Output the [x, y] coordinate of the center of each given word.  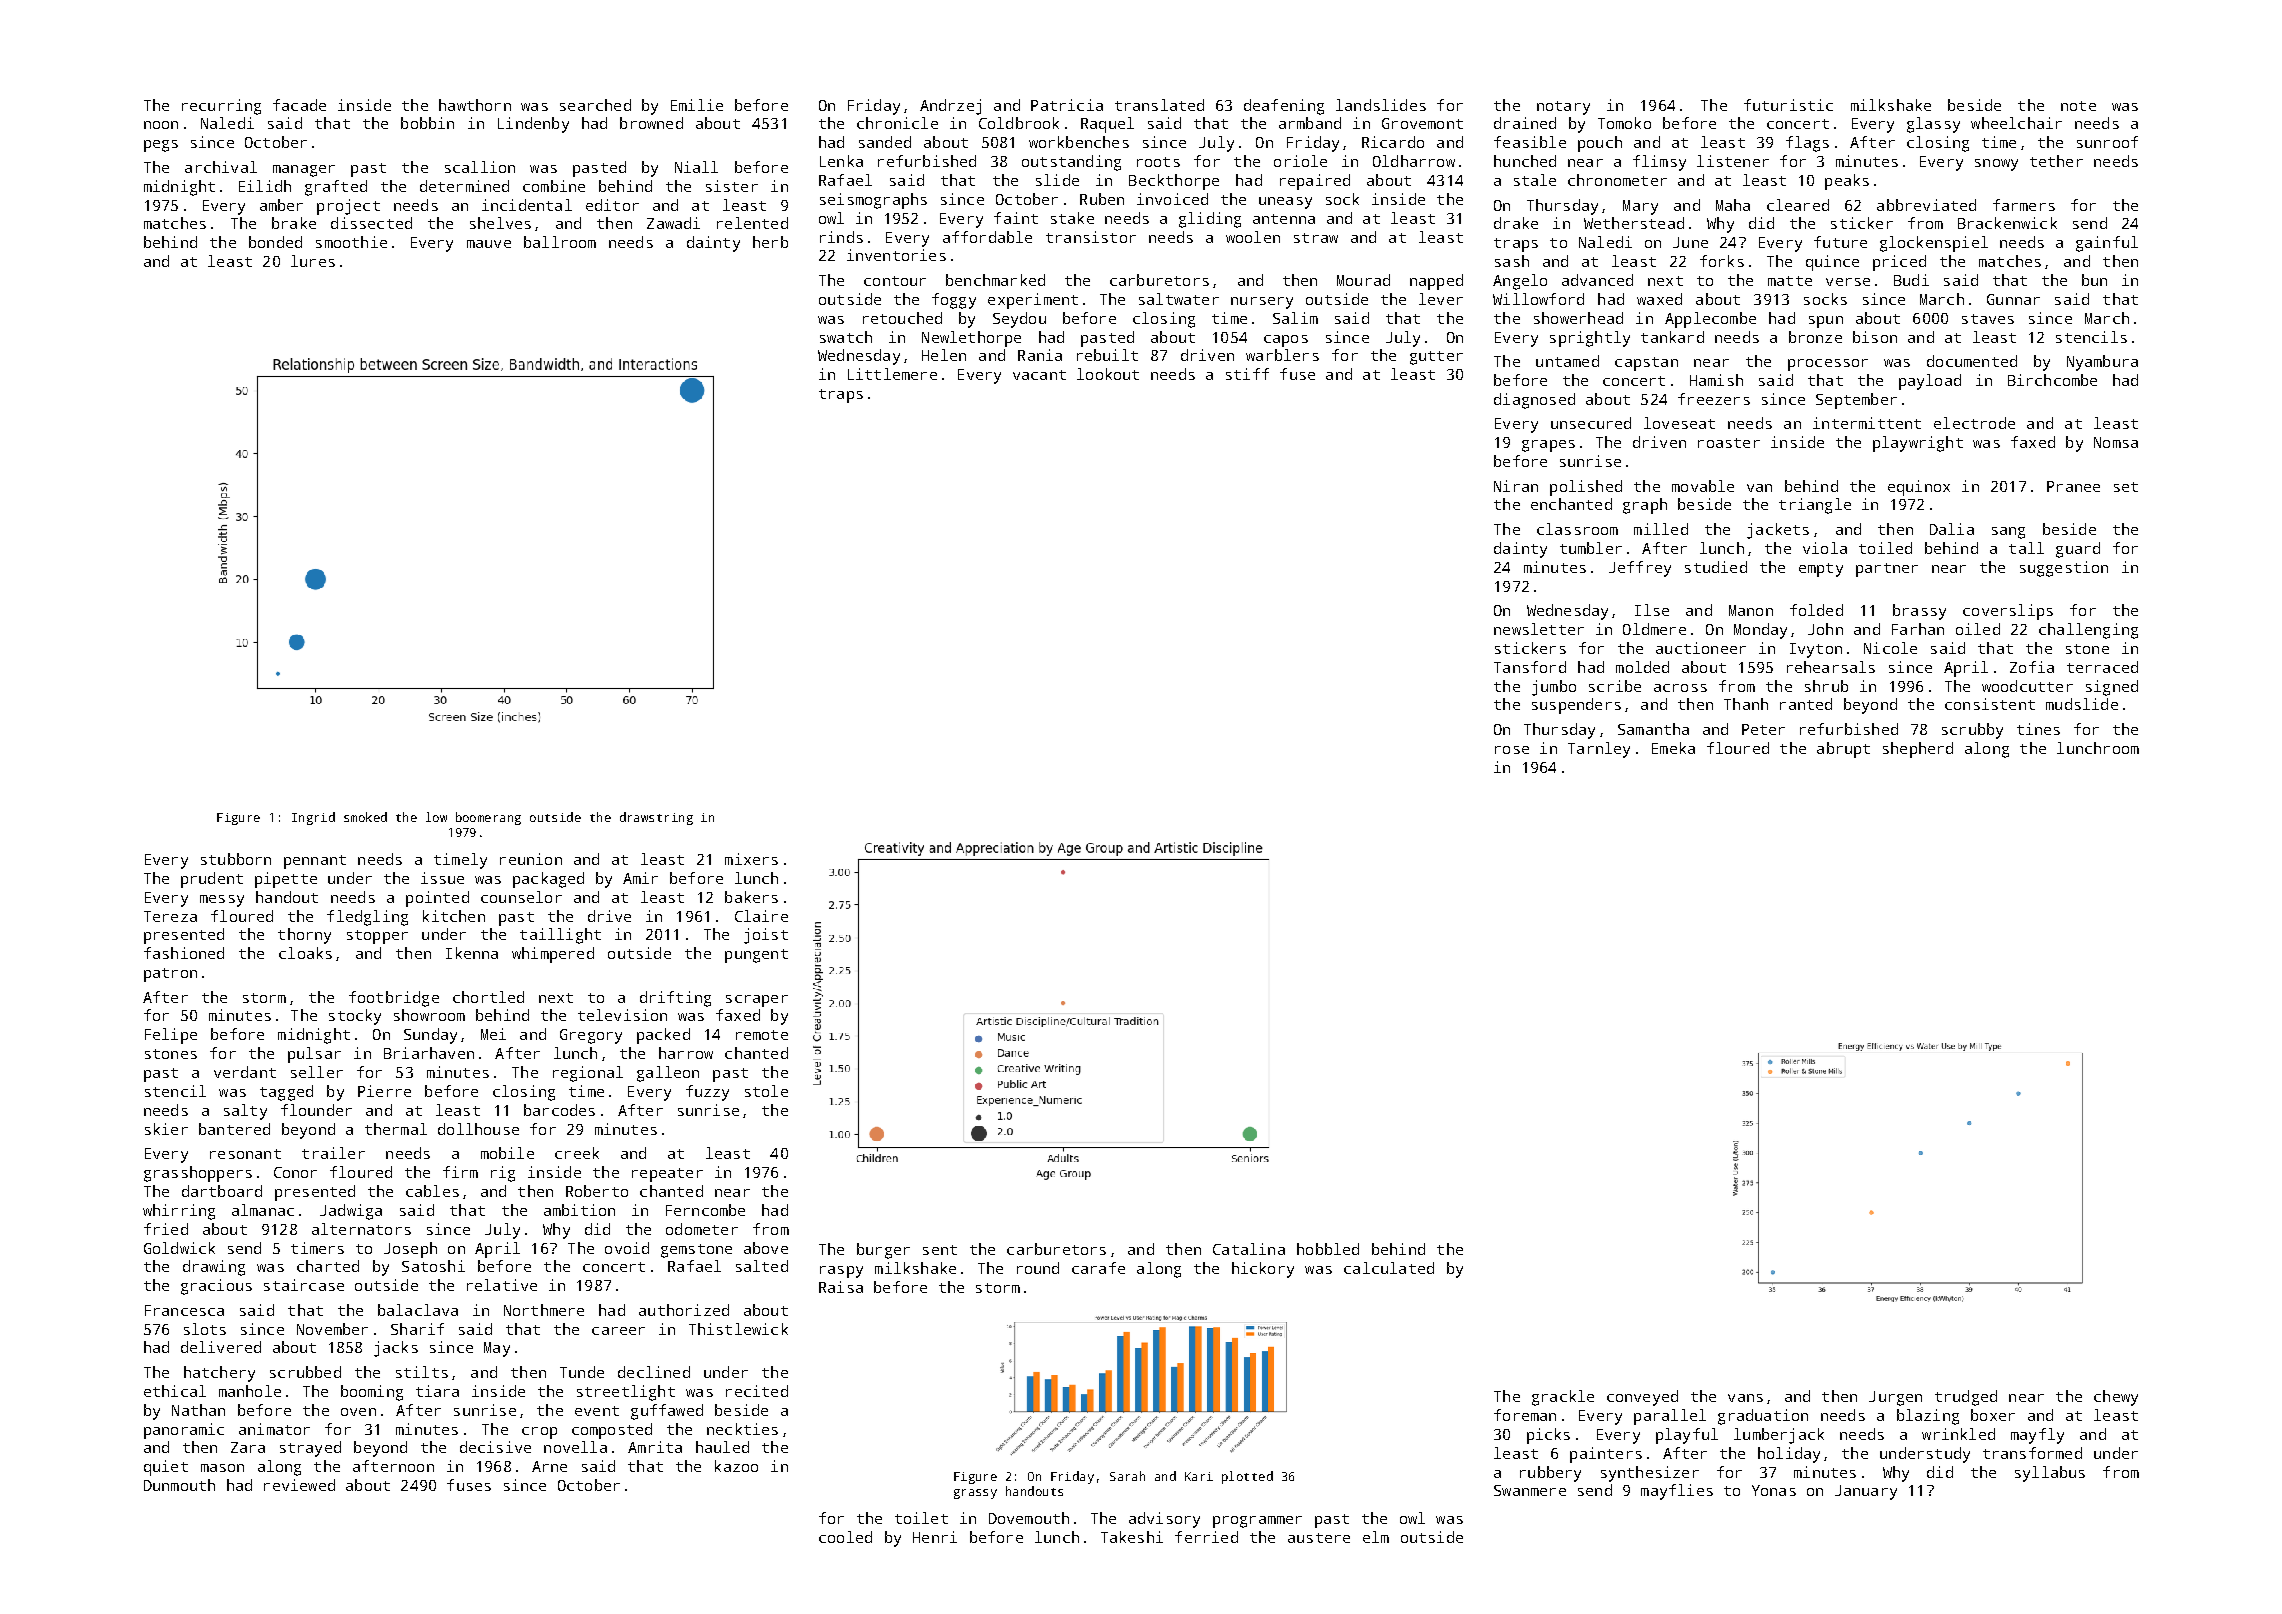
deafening [1284, 107]
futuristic [1788, 105]
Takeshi [1132, 1537]
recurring [221, 107]
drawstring [656, 818]
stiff [1247, 374]
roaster [1729, 443]
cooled [845, 1537]
